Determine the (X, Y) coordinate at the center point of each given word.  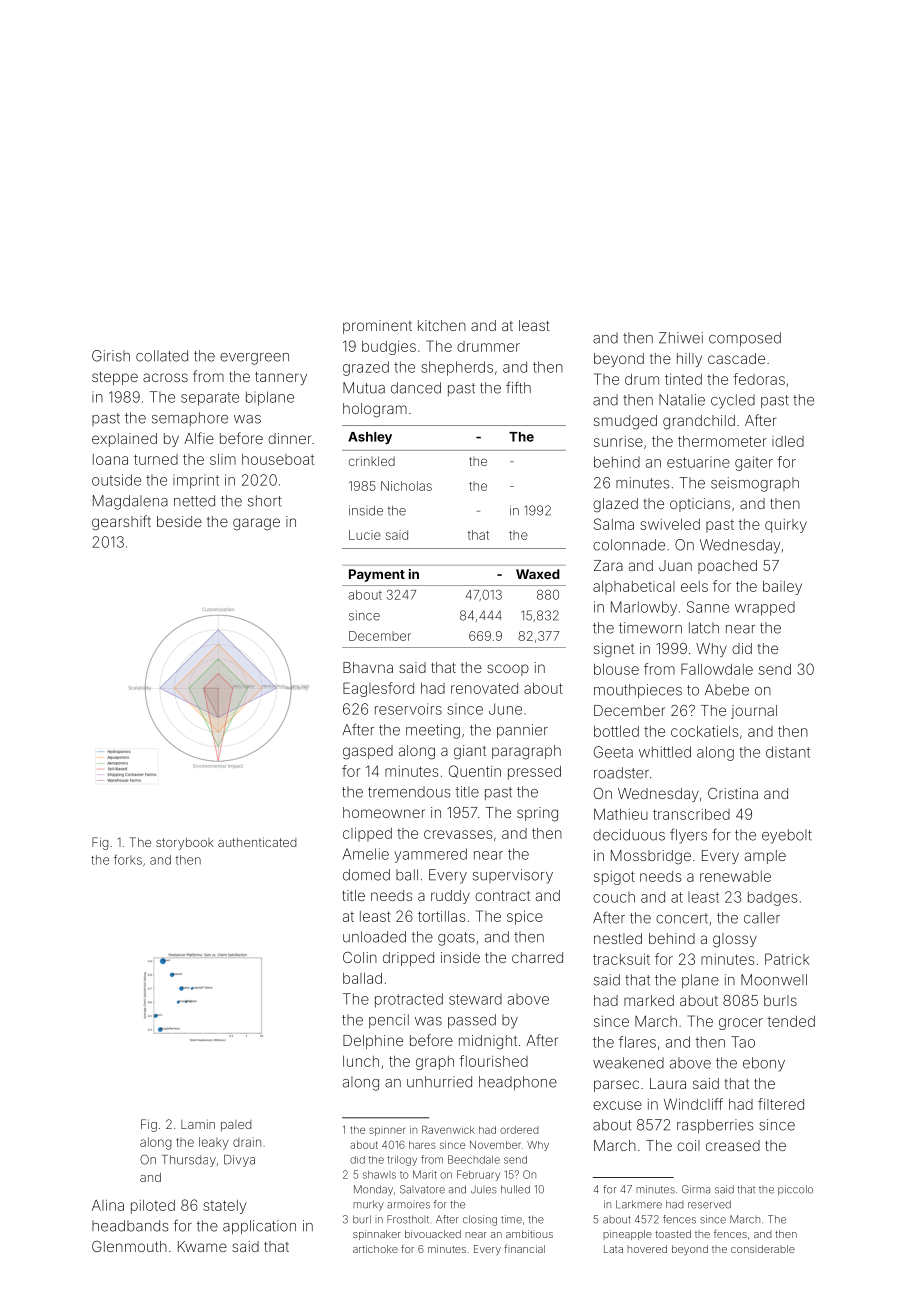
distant (788, 752)
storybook (185, 844)
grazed (366, 368)
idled (788, 441)
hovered (647, 1249)
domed (366, 875)
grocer (741, 1024)
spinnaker (377, 1235)
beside (179, 521)
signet (614, 650)
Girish (111, 356)
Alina (108, 1205)
